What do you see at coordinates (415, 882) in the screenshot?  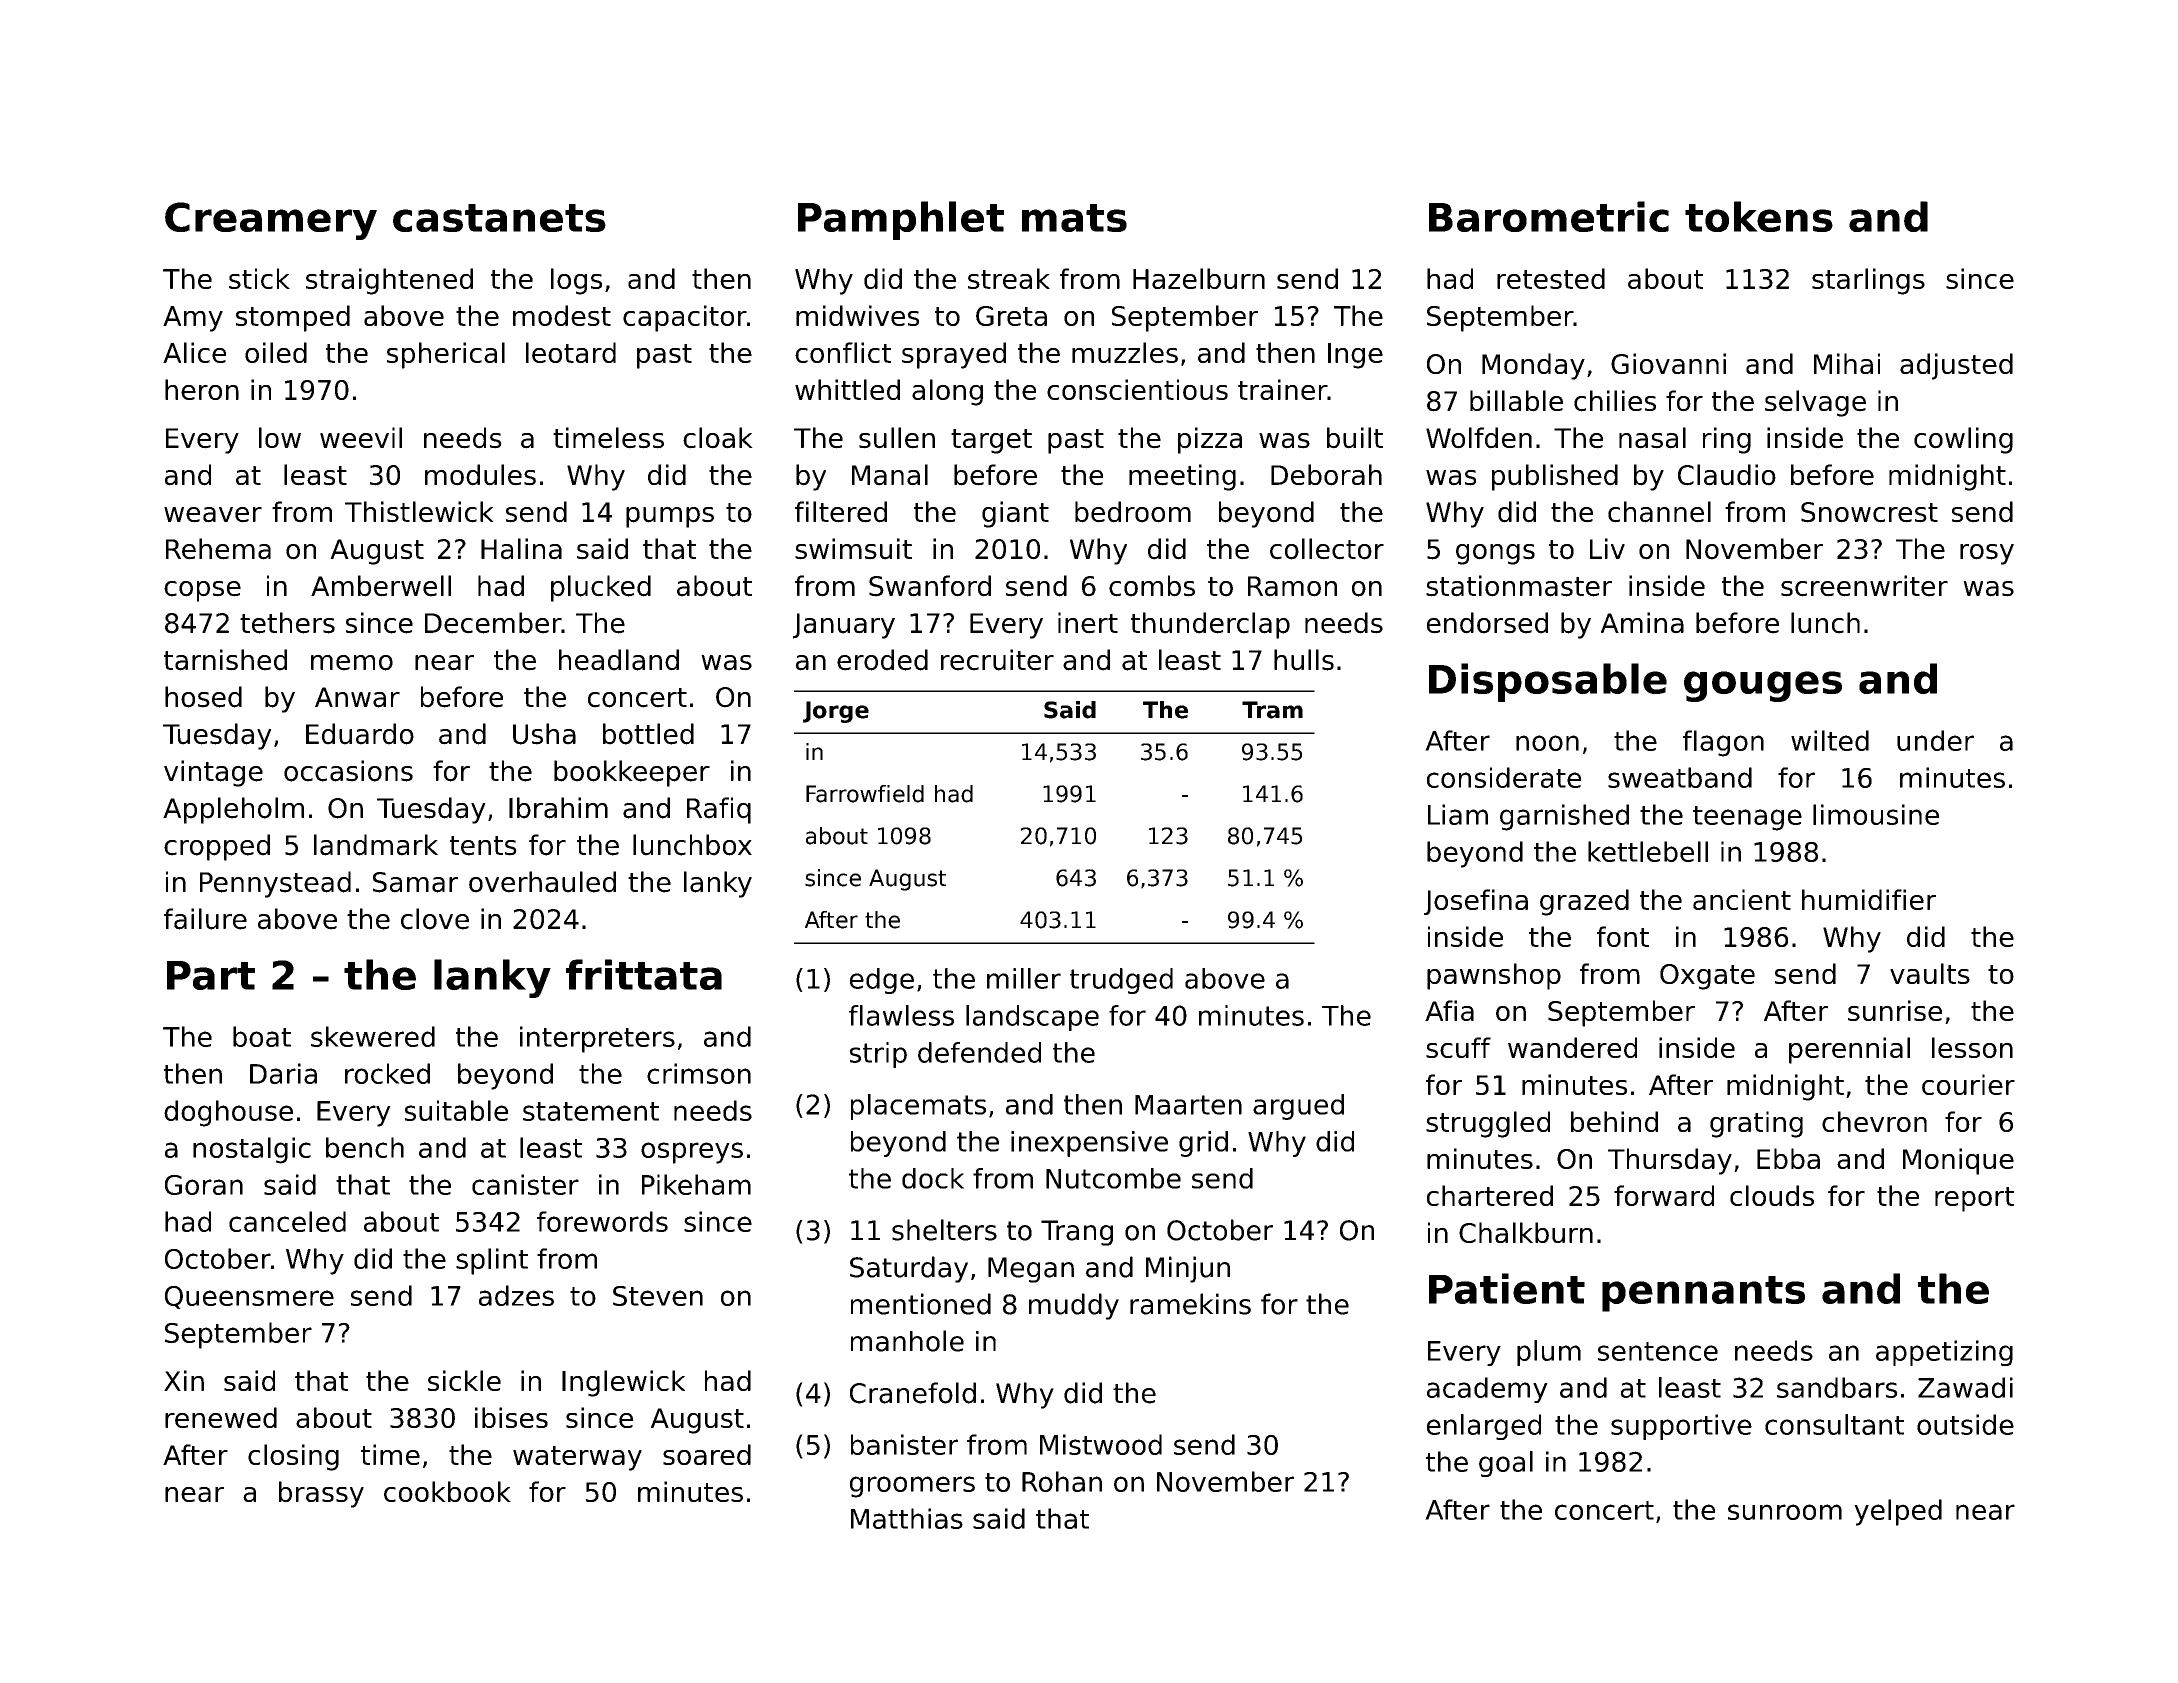 I see `Samar` at bounding box center [415, 882].
